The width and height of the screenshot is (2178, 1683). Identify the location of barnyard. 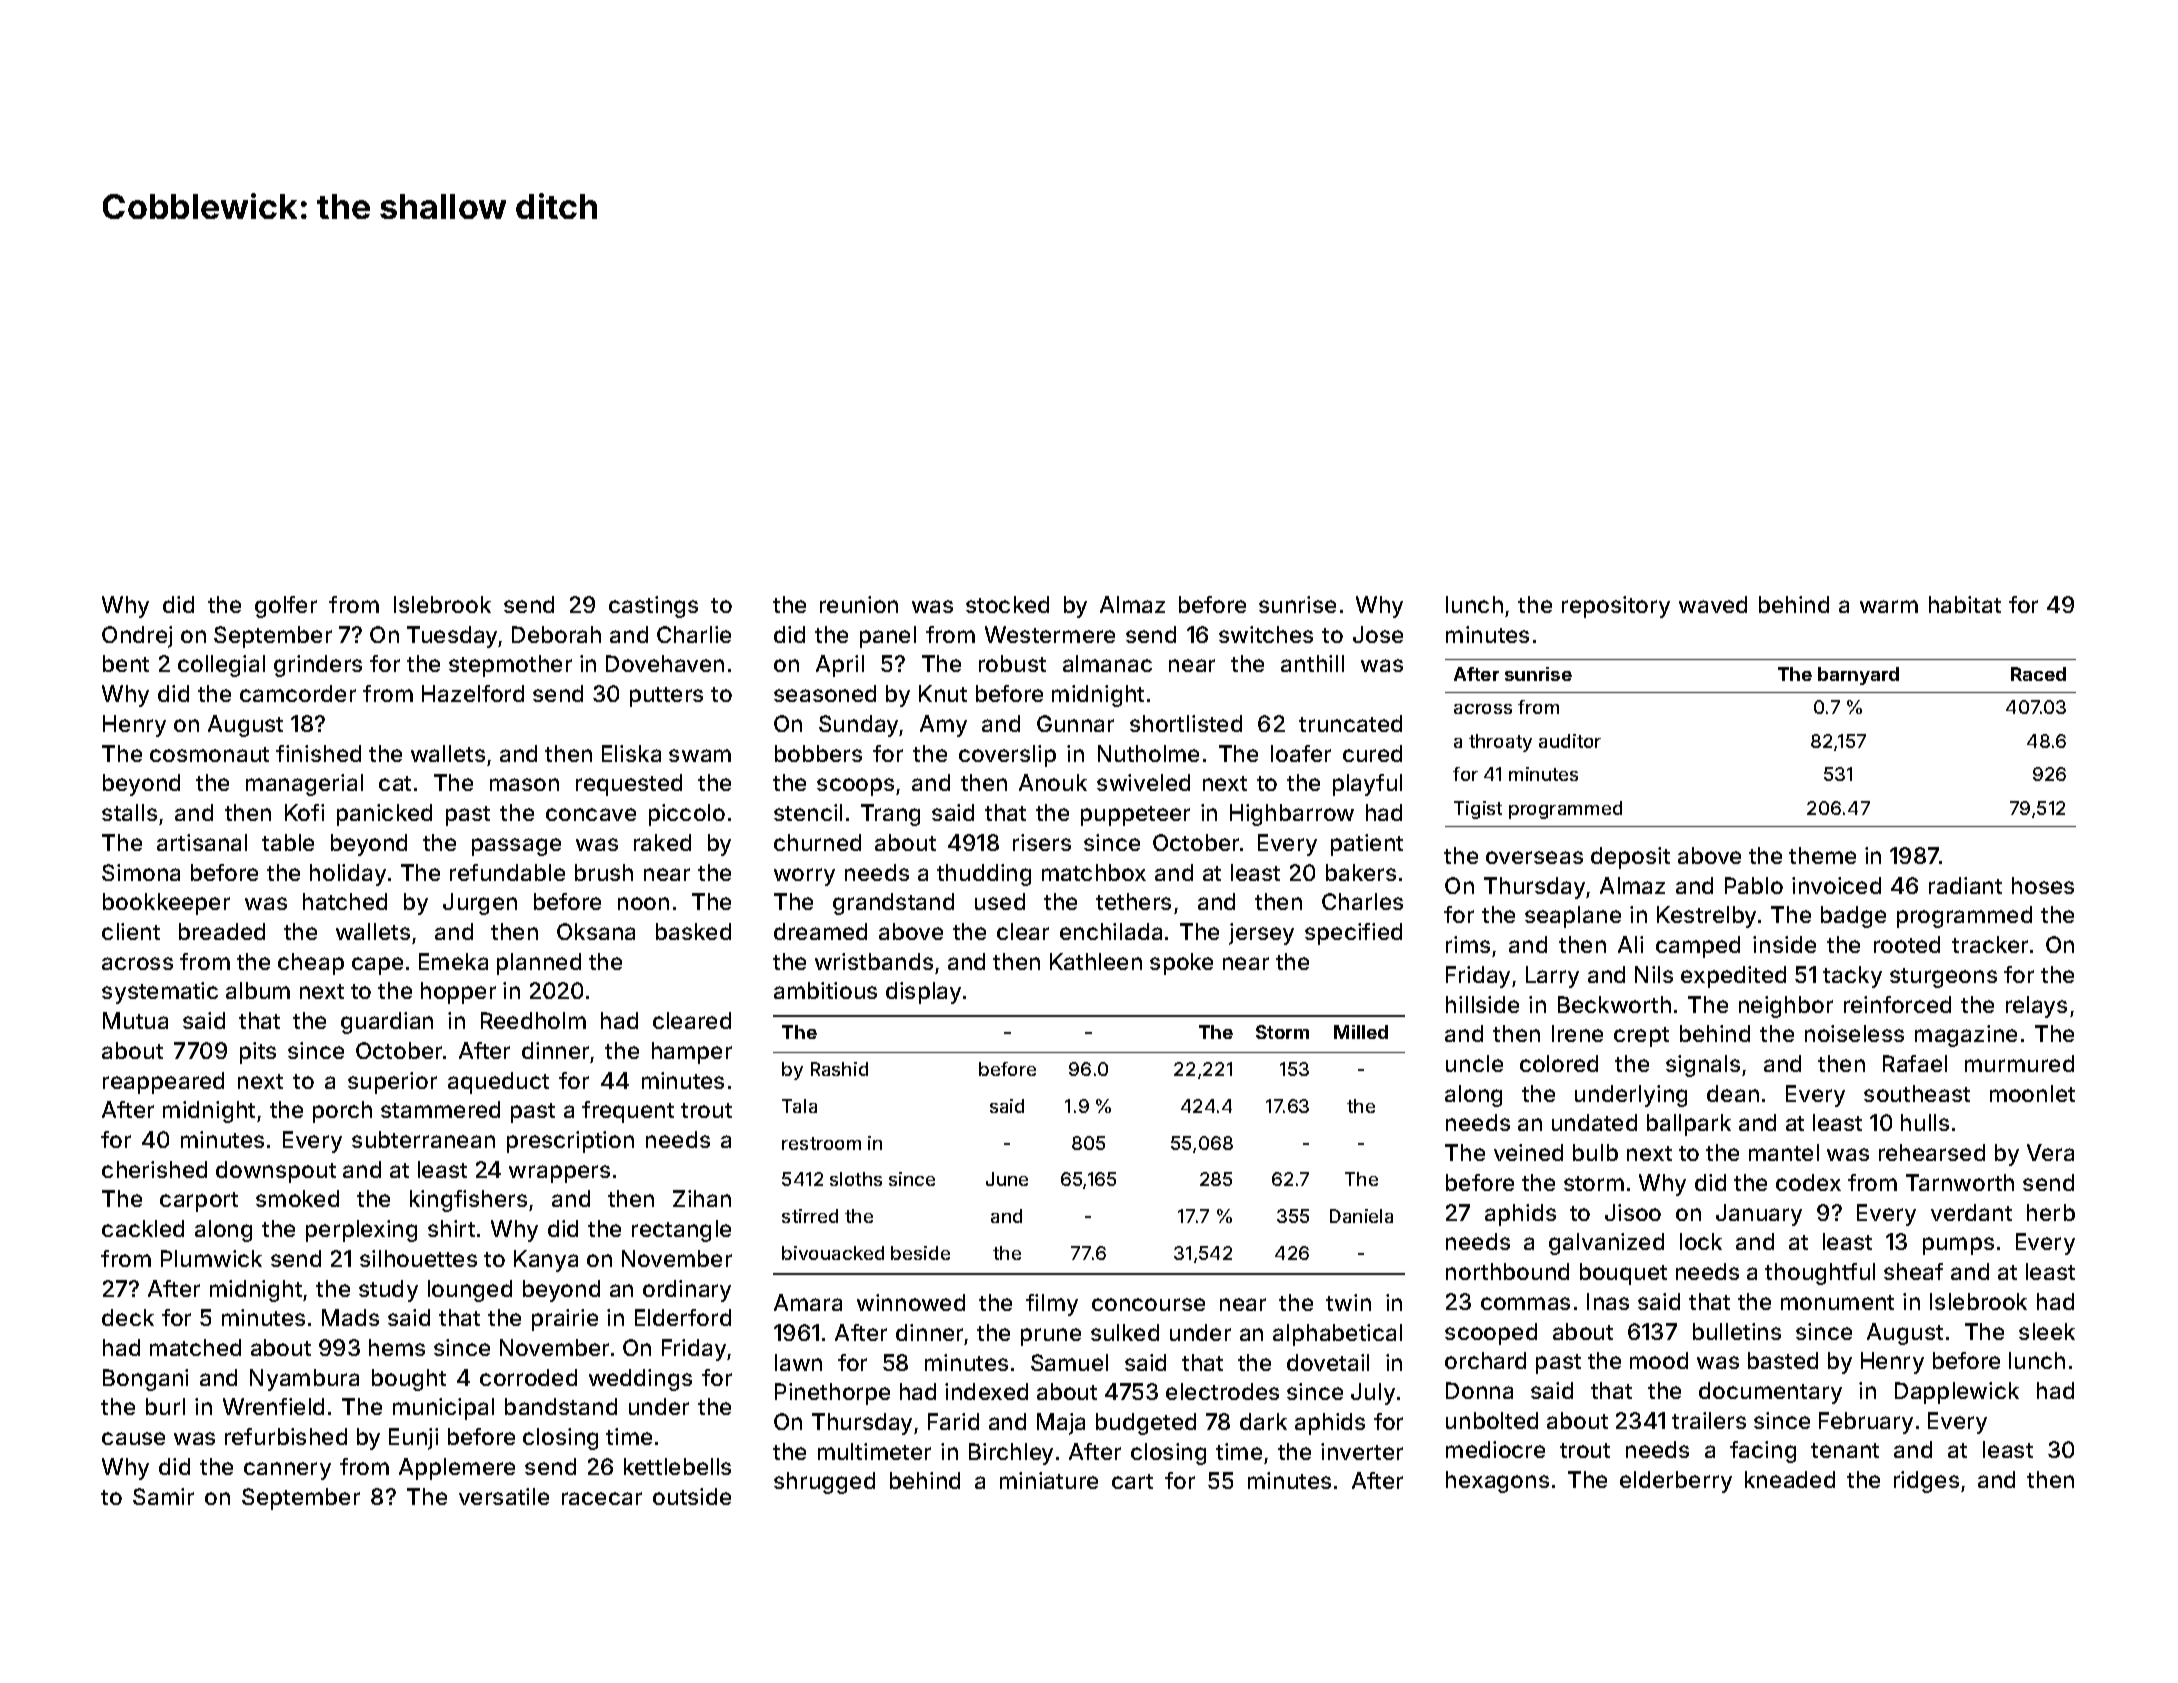
(1858, 676).
